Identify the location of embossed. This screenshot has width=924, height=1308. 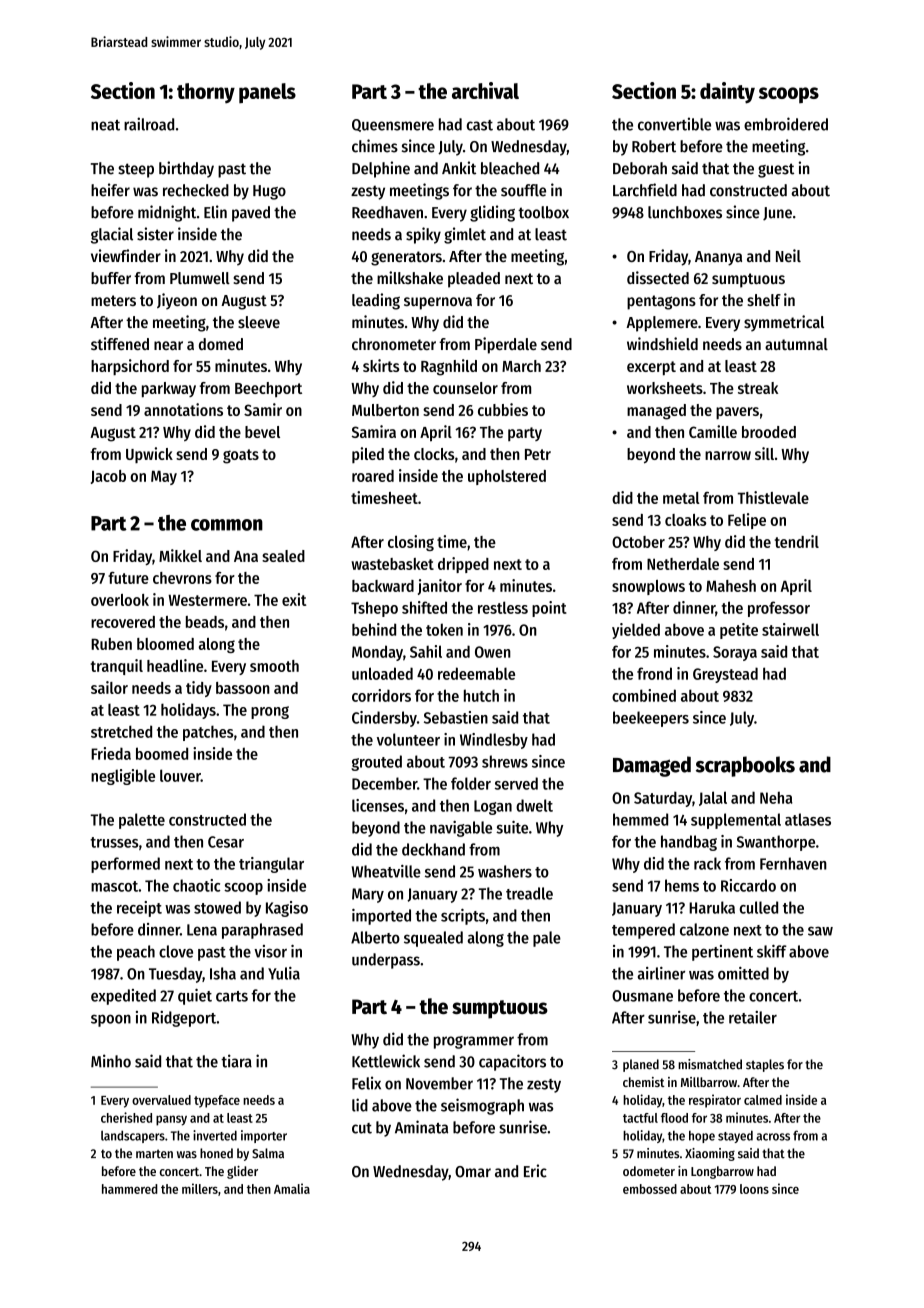
(650, 1189).
